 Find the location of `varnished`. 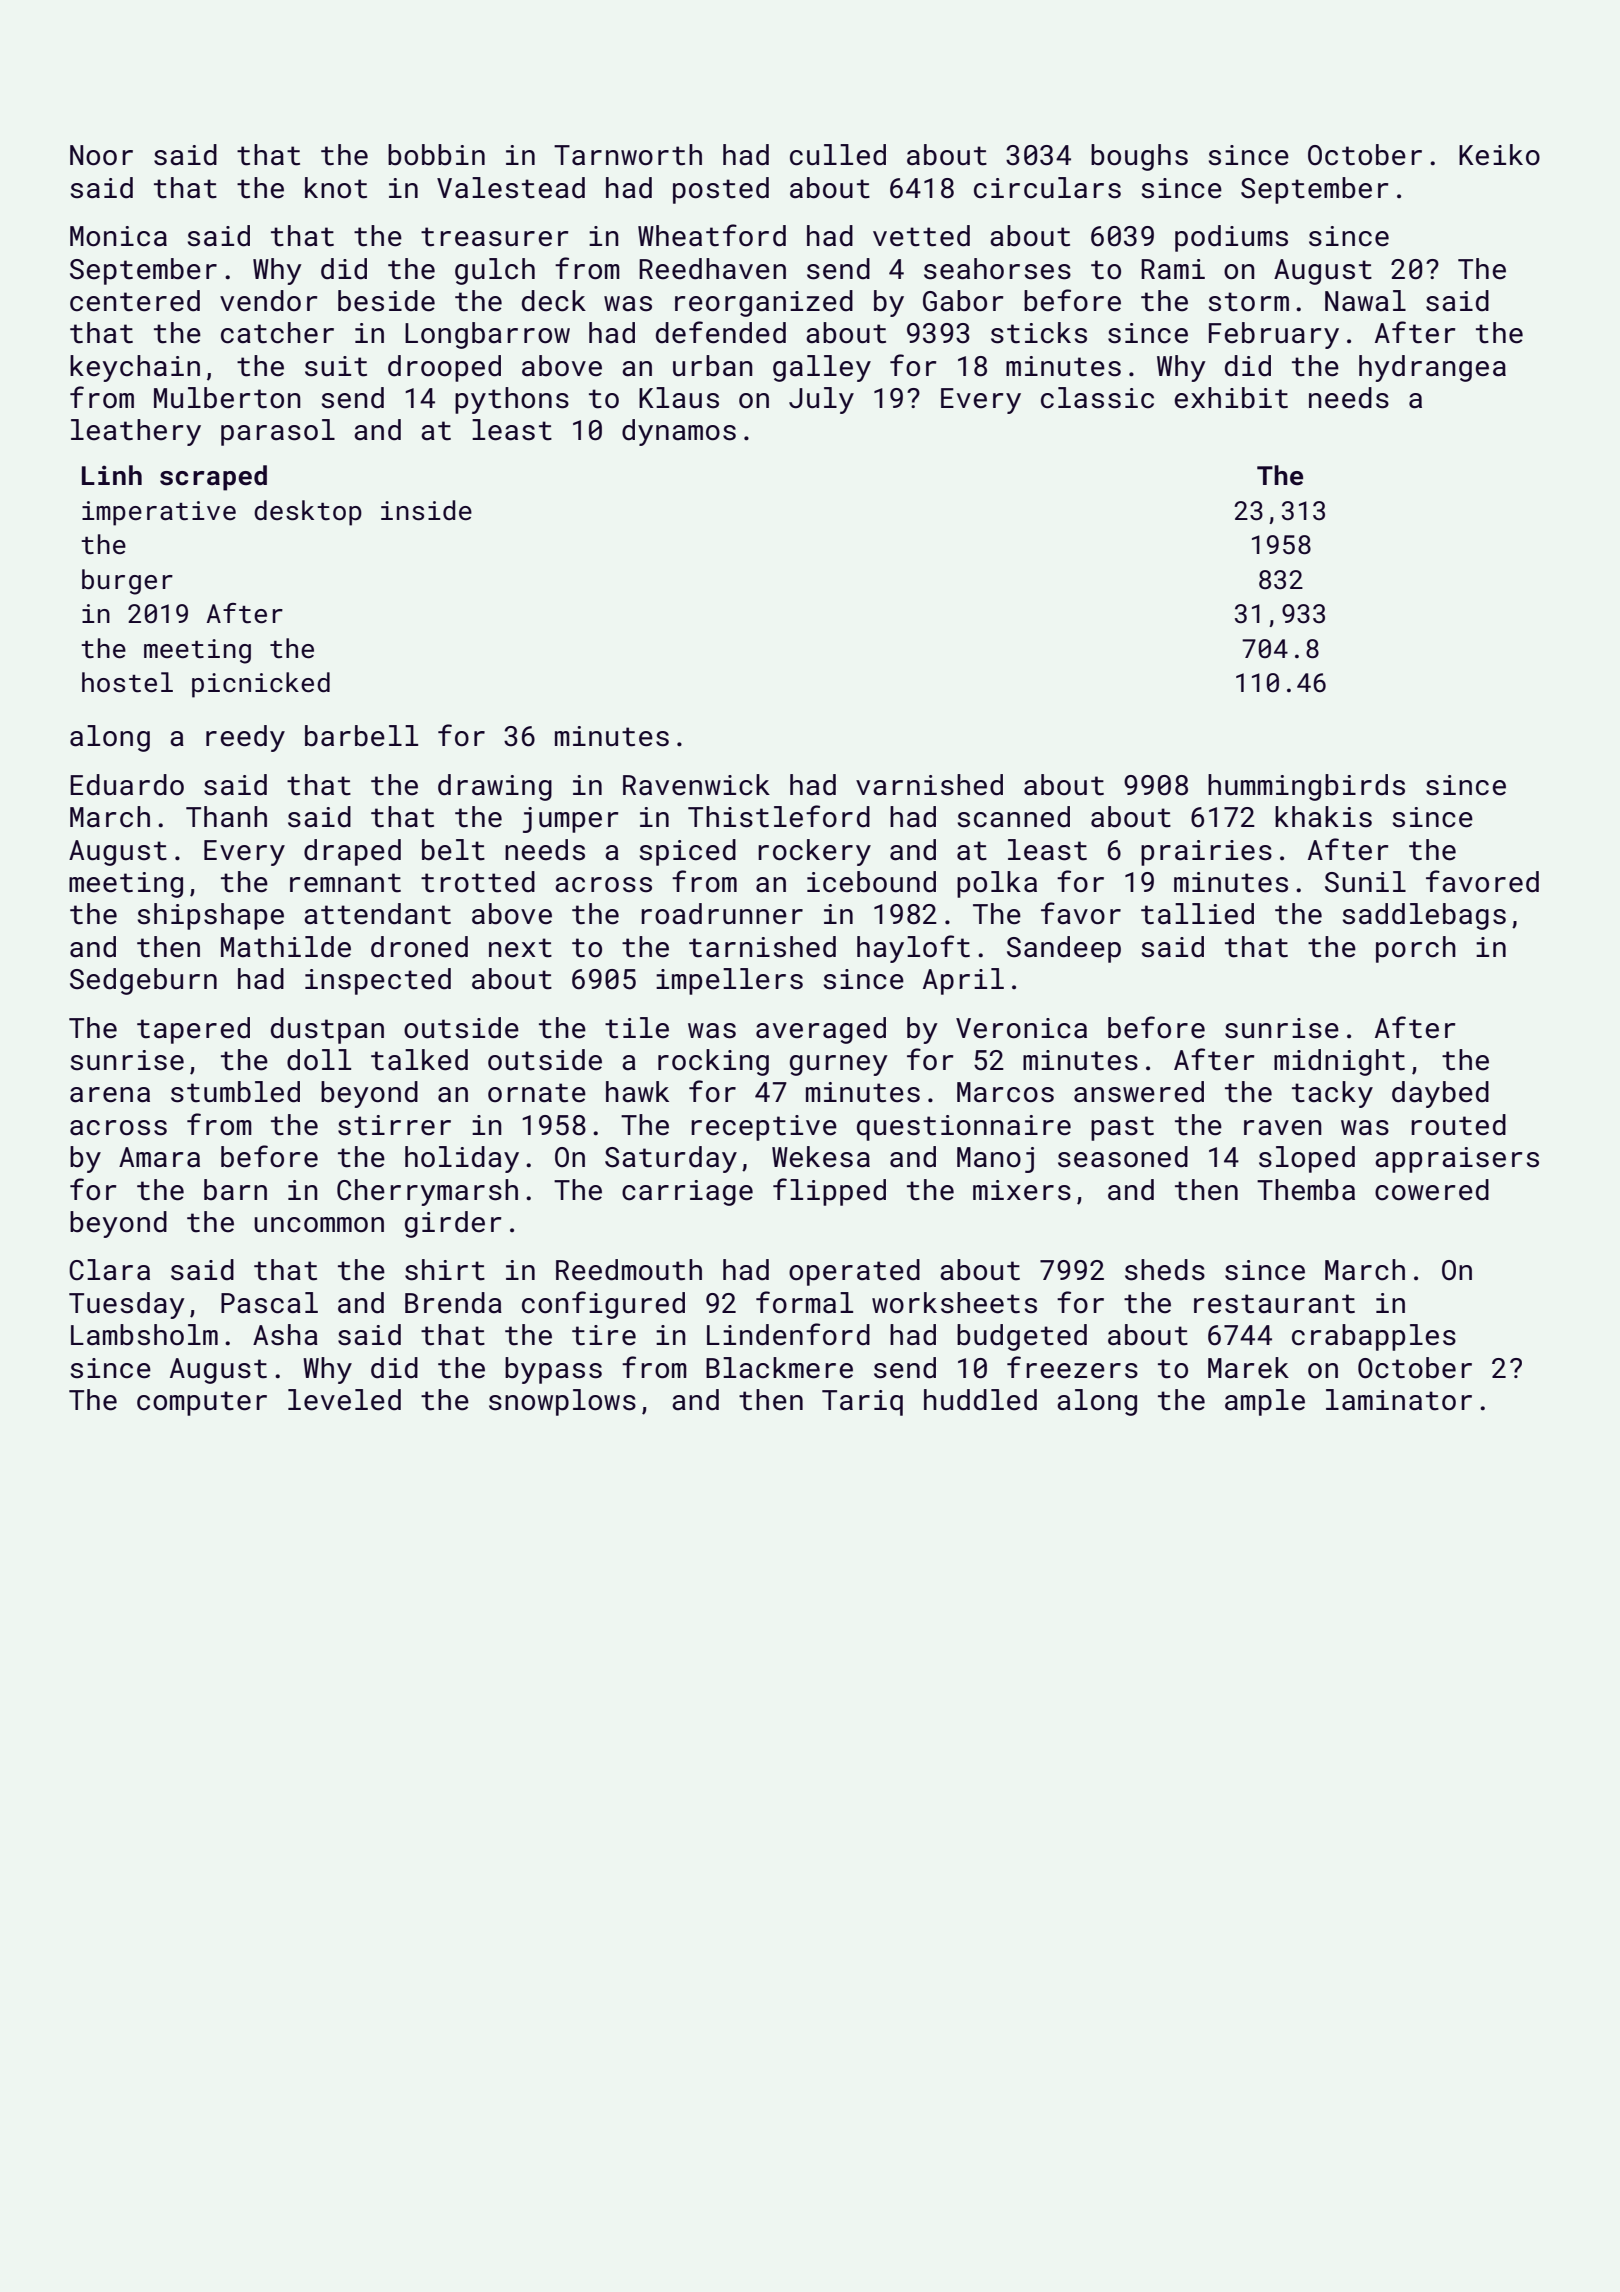

varnished is located at coordinates (929, 785).
